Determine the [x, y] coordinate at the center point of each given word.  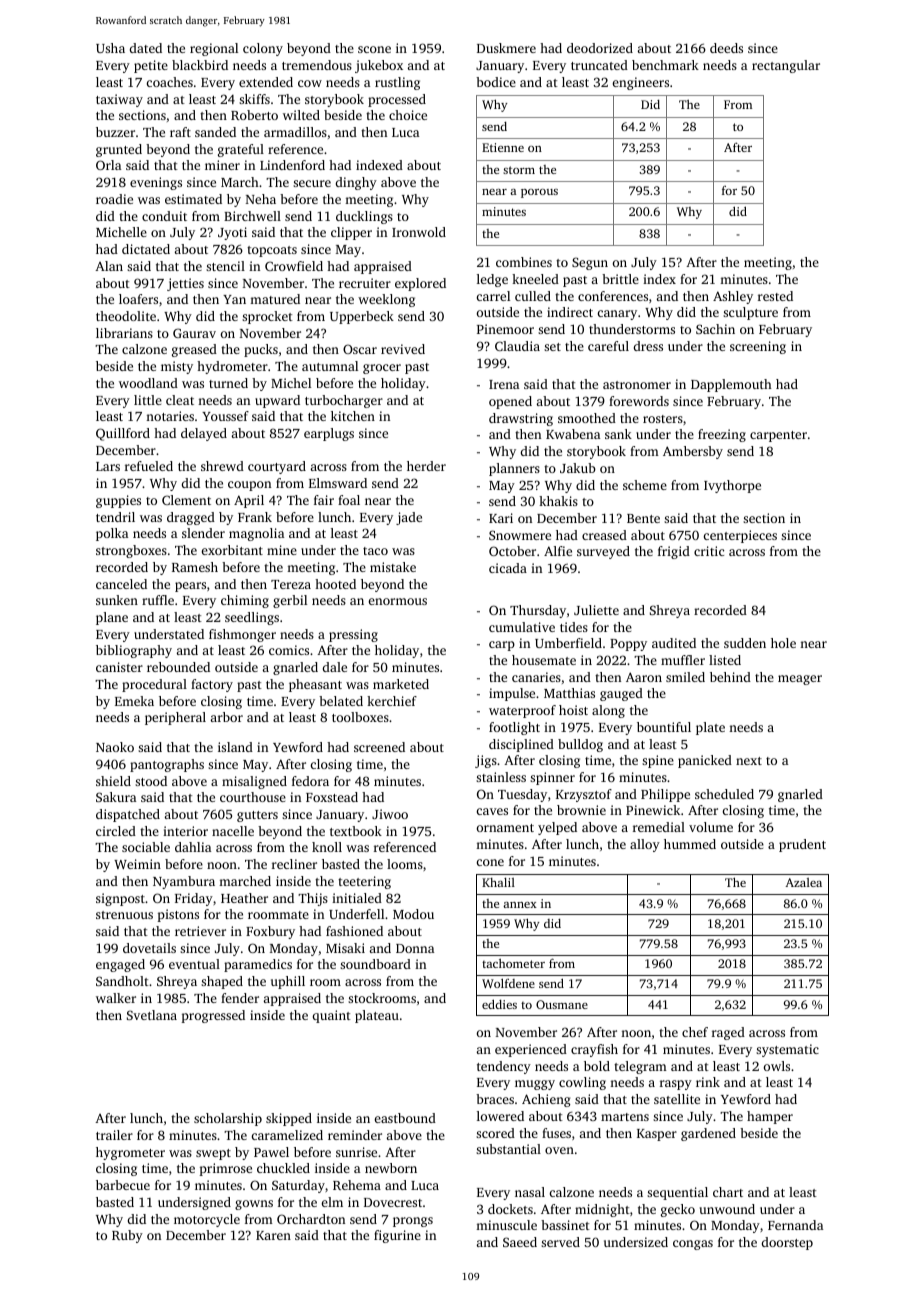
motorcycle [207, 1220]
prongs [413, 1222]
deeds [726, 48]
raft [180, 132]
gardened [708, 1134]
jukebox [379, 66]
